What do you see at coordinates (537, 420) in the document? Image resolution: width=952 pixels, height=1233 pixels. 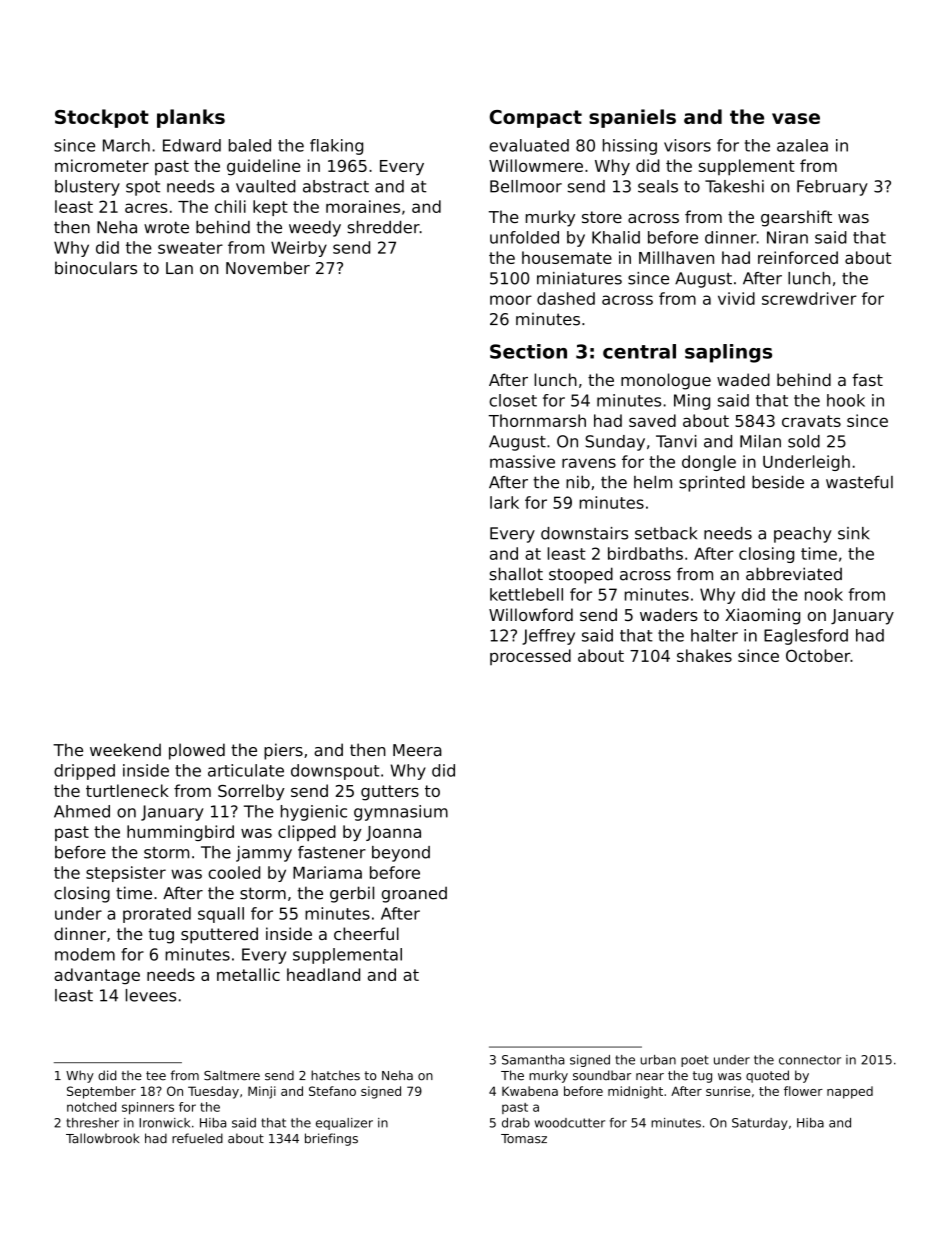 I see `Thornmarsh` at bounding box center [537, 420].
